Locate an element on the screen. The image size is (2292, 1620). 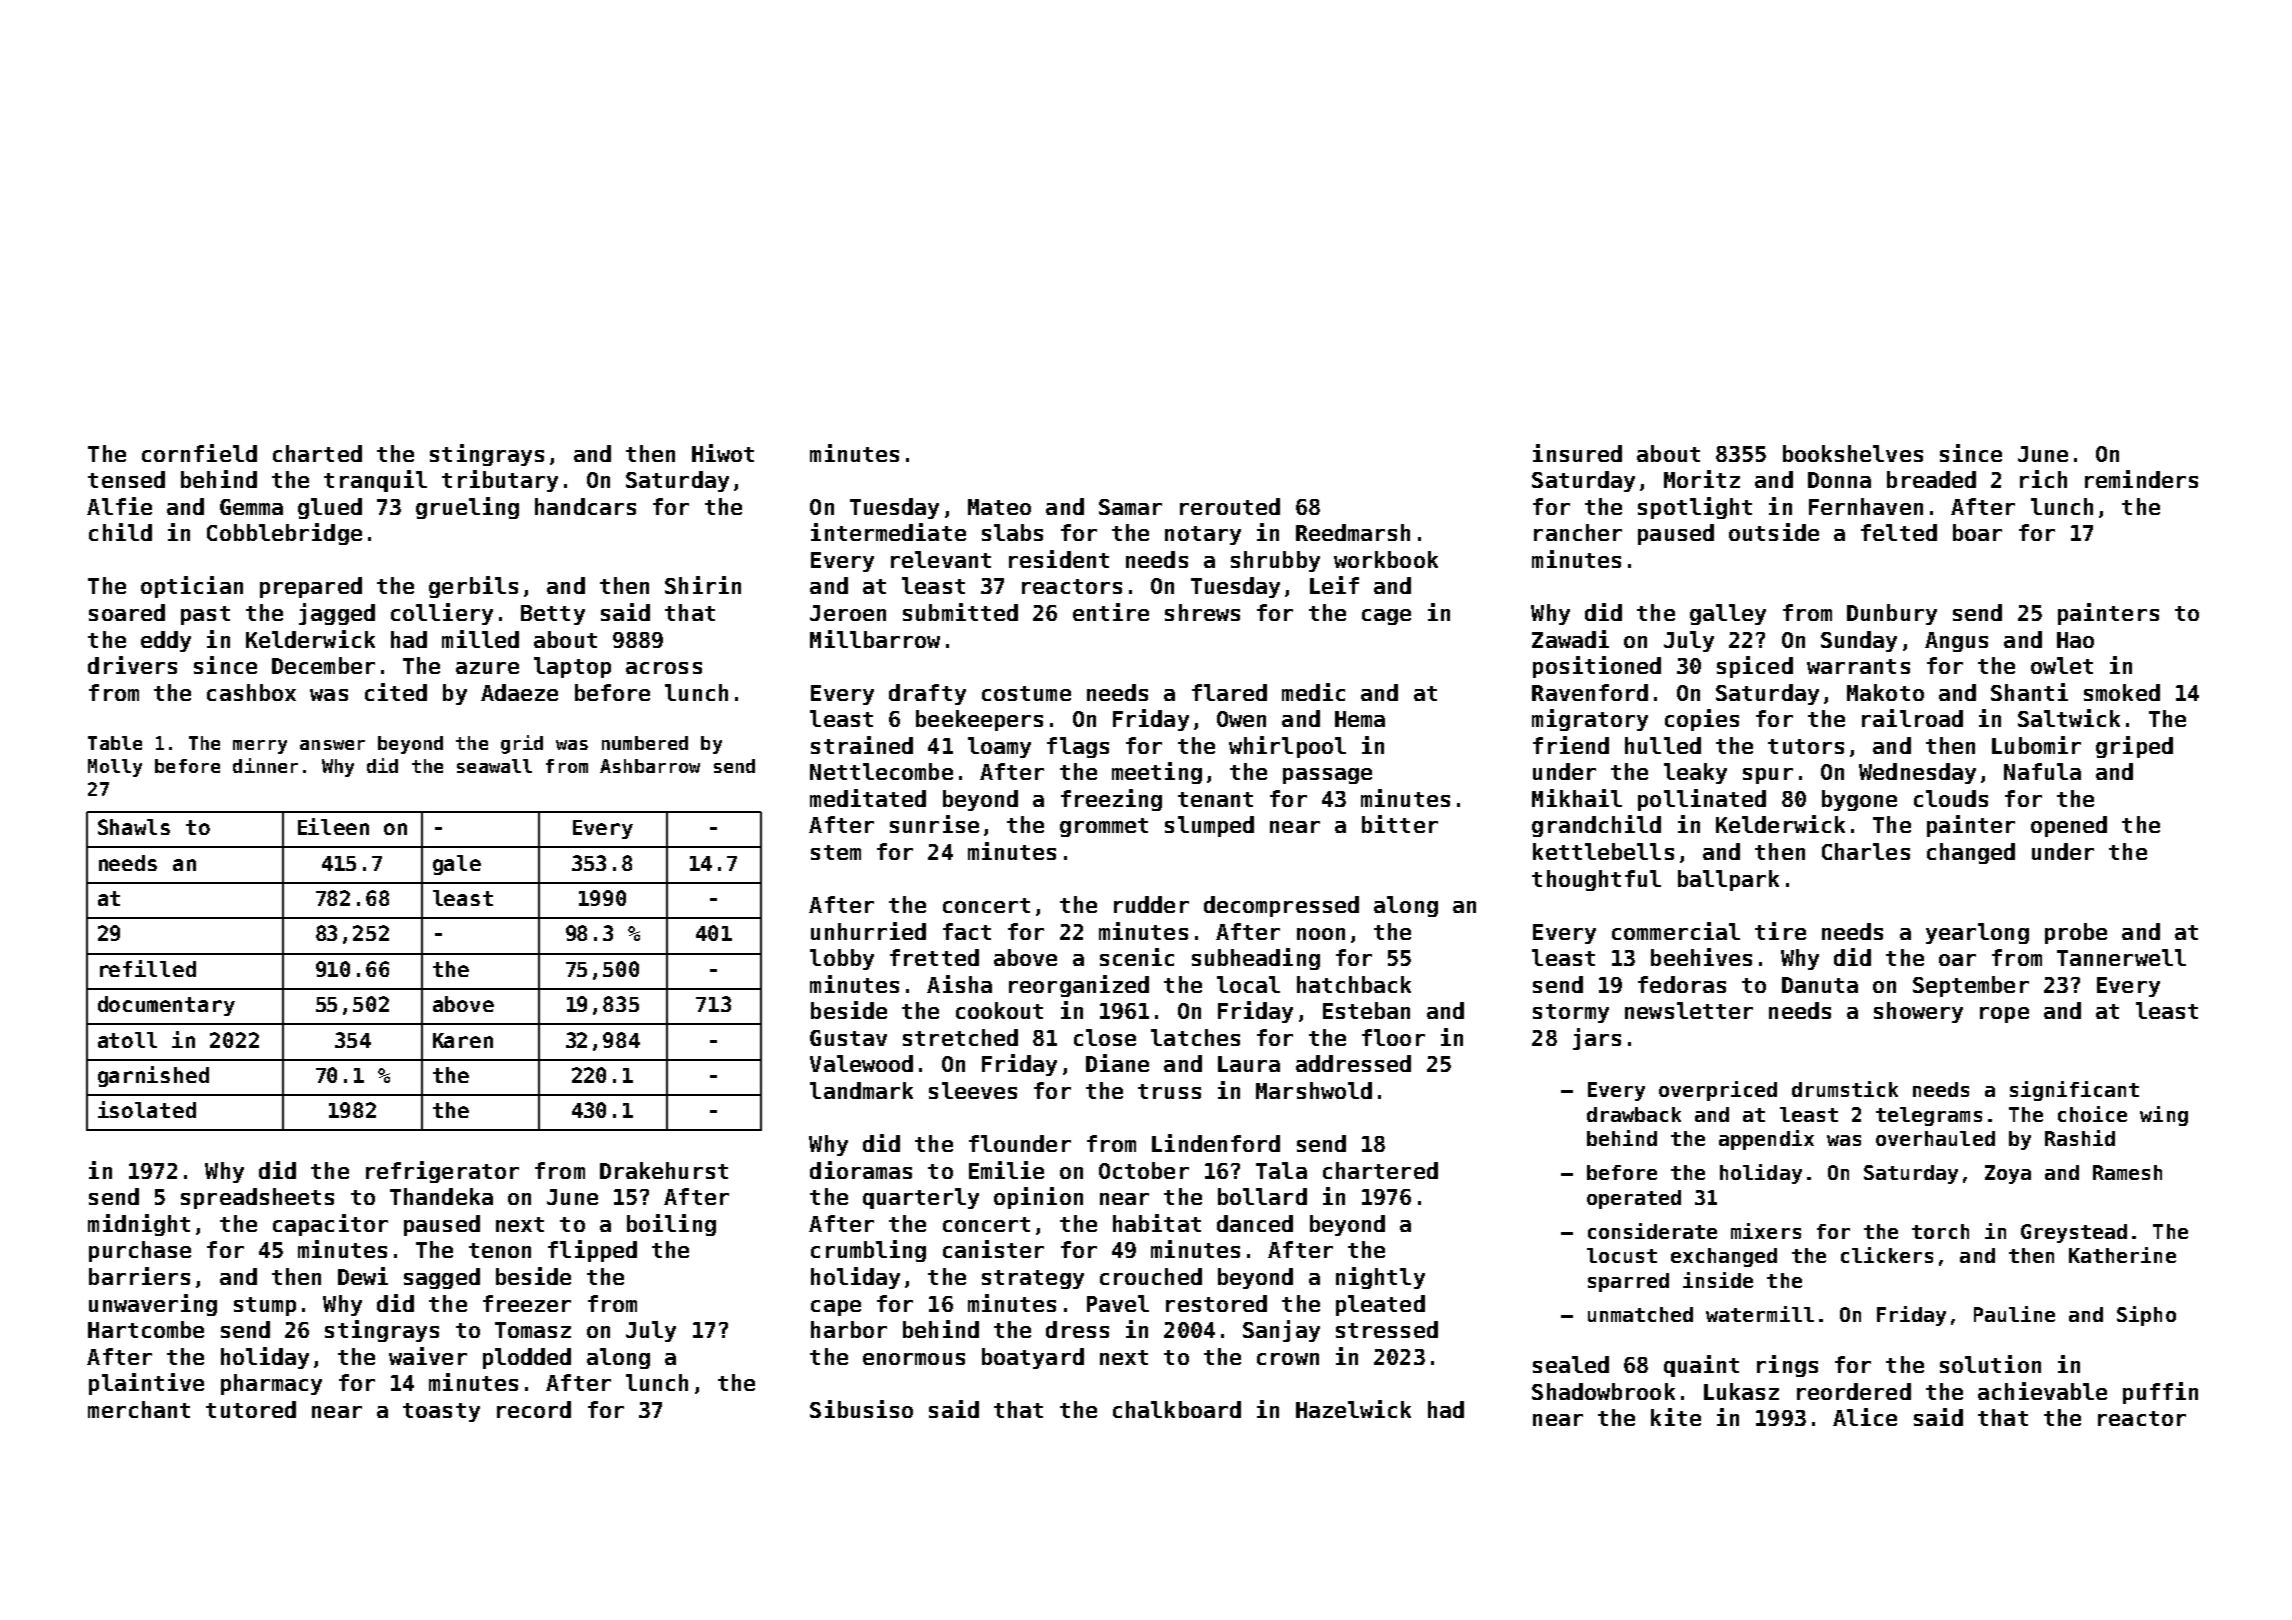
charted is located at coordinates (317, 453).
